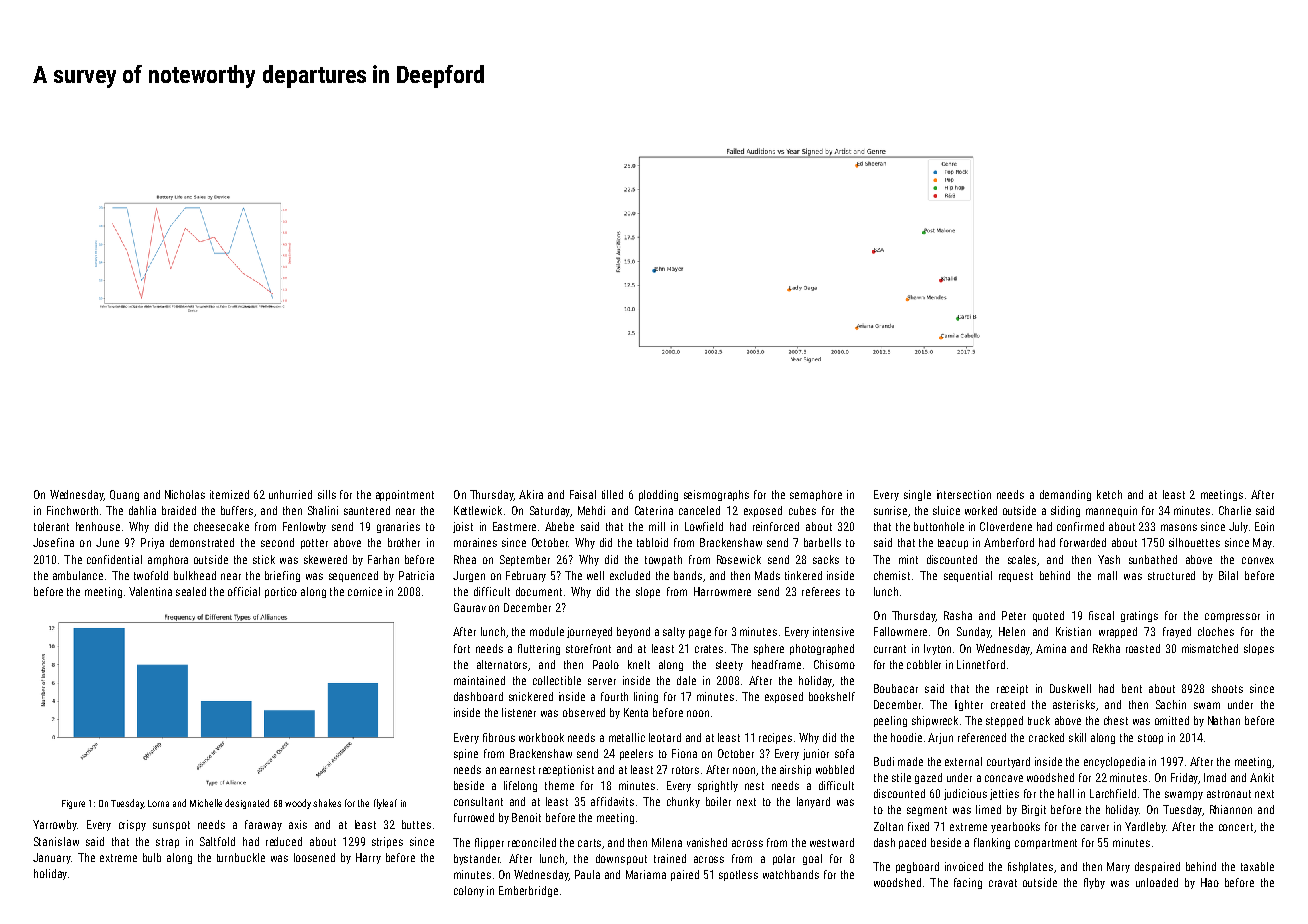  I want to click on fibrous, so click(499, 737).
